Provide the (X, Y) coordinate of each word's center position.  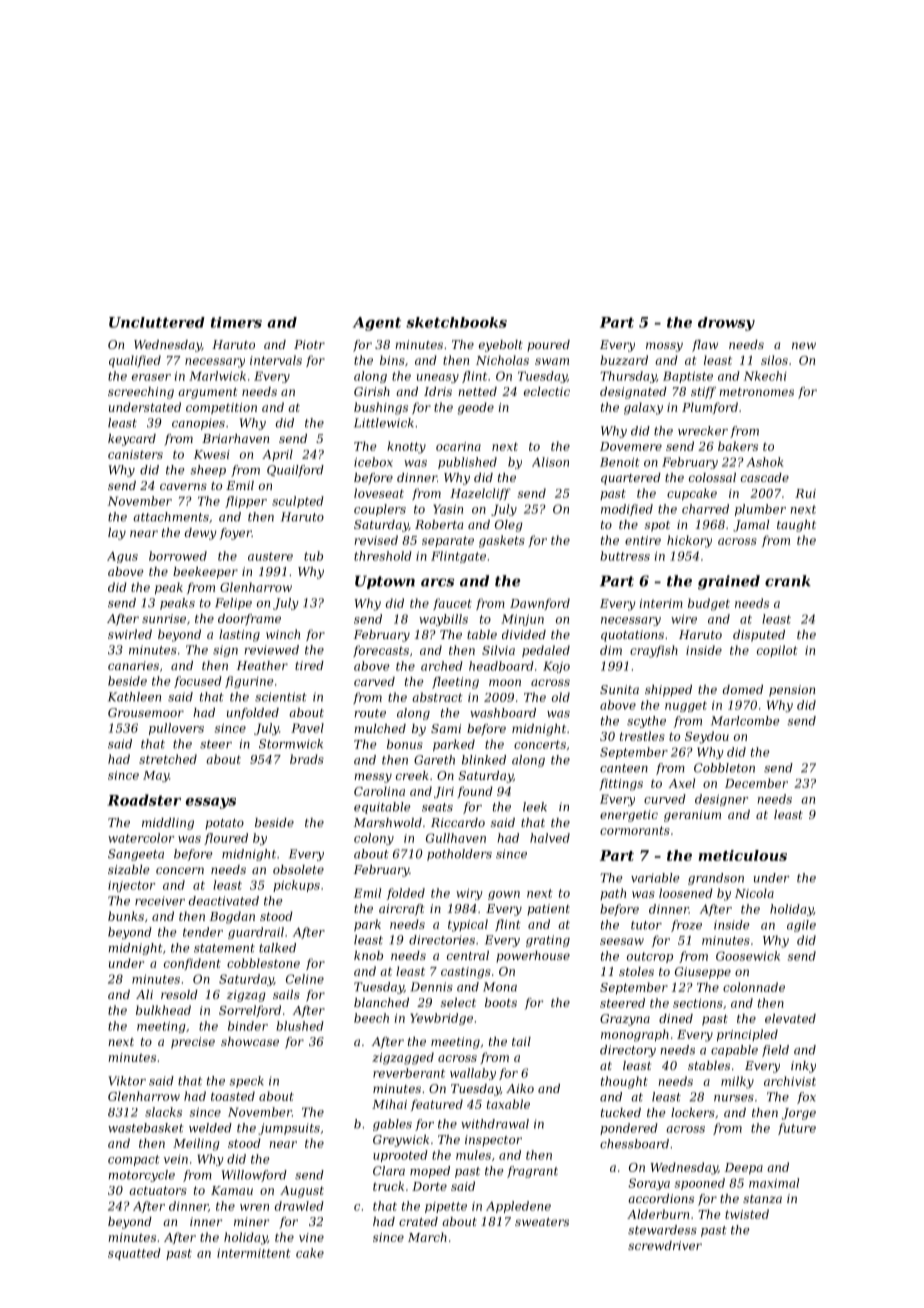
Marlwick (217, 376)
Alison (550, 462)
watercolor (141, 838)
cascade (765, 477)
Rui (805, 493)
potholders (459, 855)
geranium (692, 816)
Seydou (707, 737)
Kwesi (212, 454)
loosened (686, 893)
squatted (134, 1254)
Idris (438, 391)
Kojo (556, 667)
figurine (249, 682)
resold (179, 994)
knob (368, 955)
